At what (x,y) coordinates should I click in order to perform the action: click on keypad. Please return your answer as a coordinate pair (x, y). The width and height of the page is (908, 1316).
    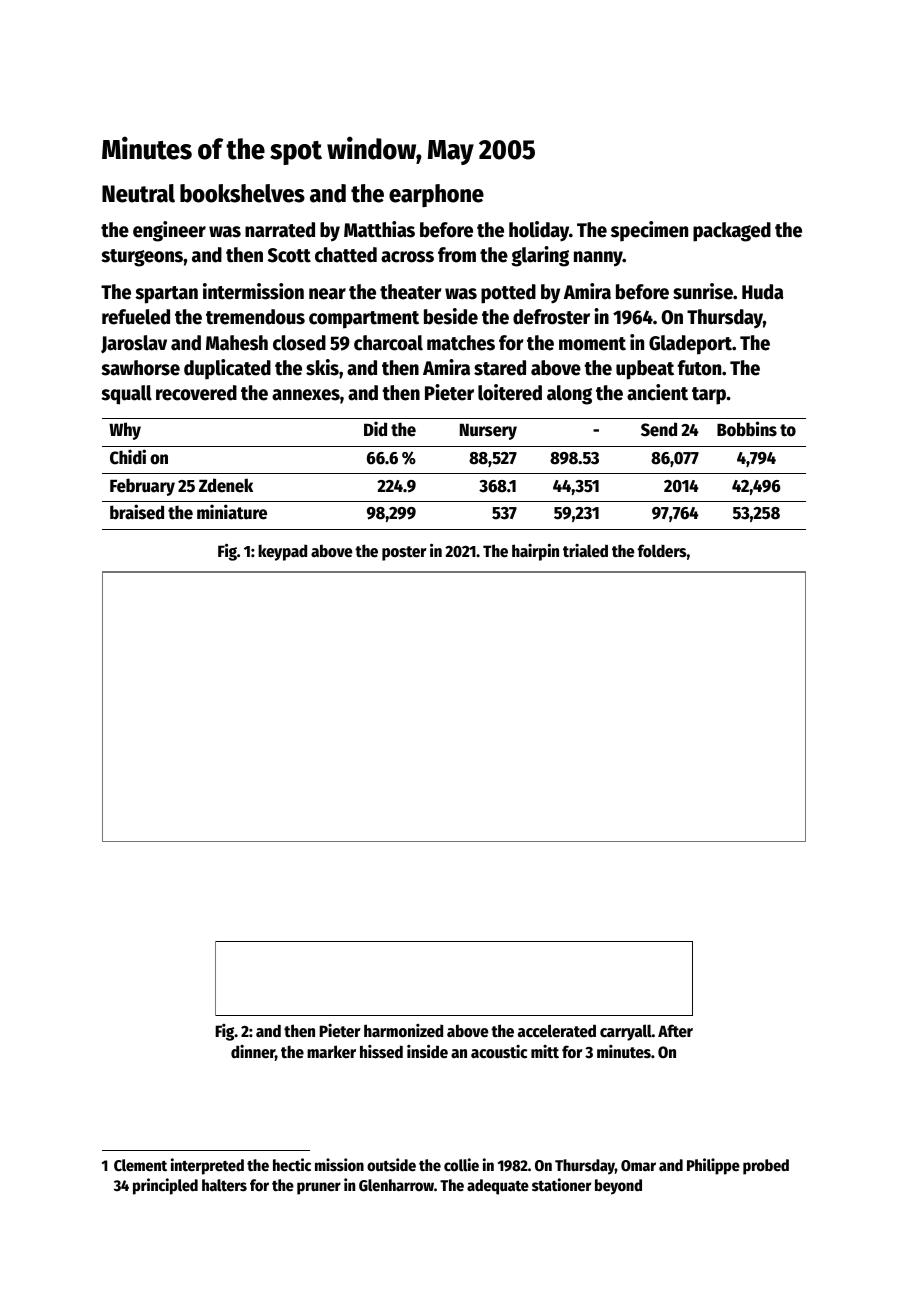
    Looking at the image, I should click on (282, 552).
